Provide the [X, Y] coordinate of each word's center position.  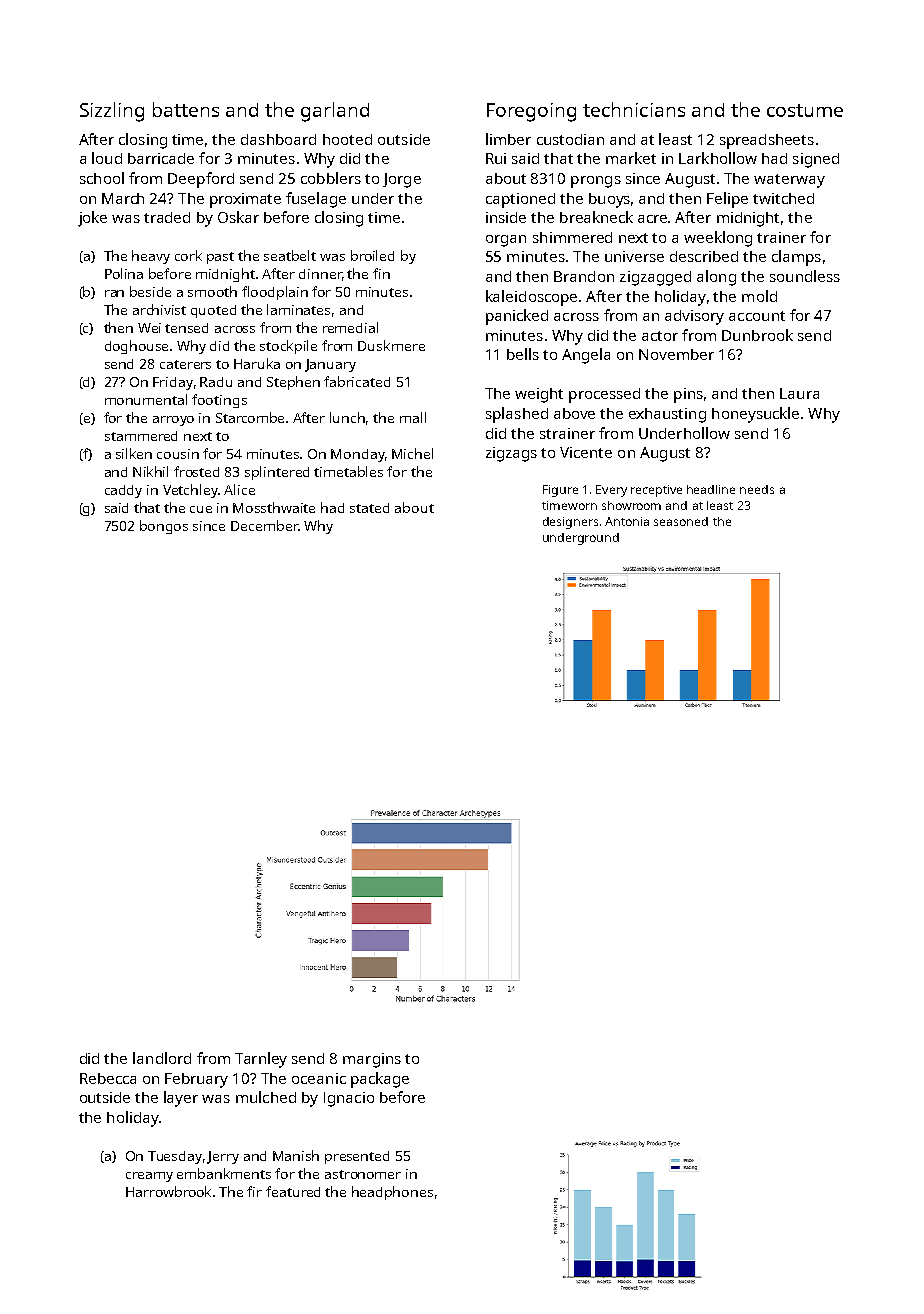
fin [381, 273]
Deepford [201, 180]
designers [570, 523]
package [380, 1080]
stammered [141, 436]
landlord [162, 1058]
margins [372, 1060]
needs [757, 489]
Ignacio [349, 1099]
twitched [783, 198]
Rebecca [108, 1078]
